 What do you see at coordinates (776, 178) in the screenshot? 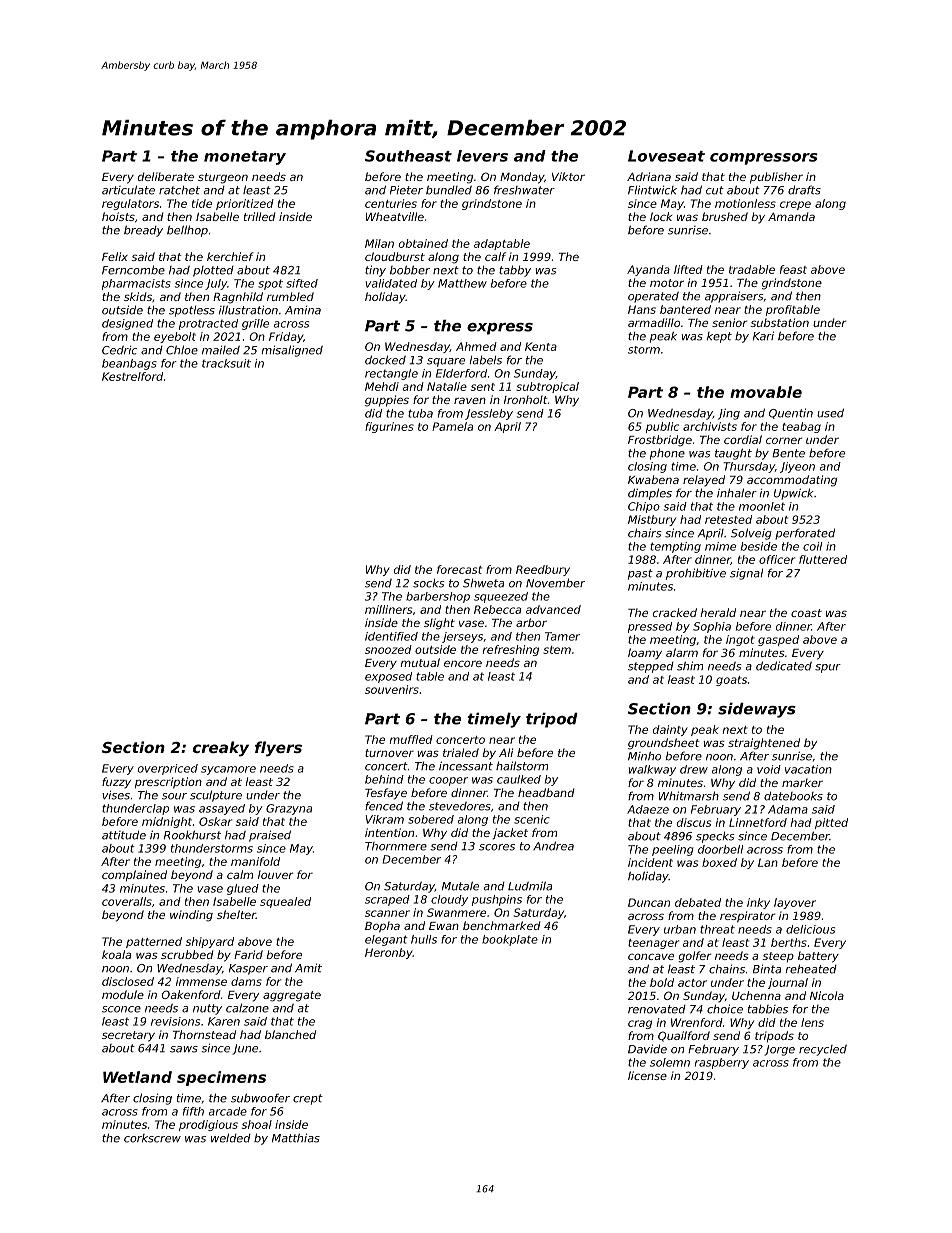
I see `publisher` at bounding box center [776, 178].
